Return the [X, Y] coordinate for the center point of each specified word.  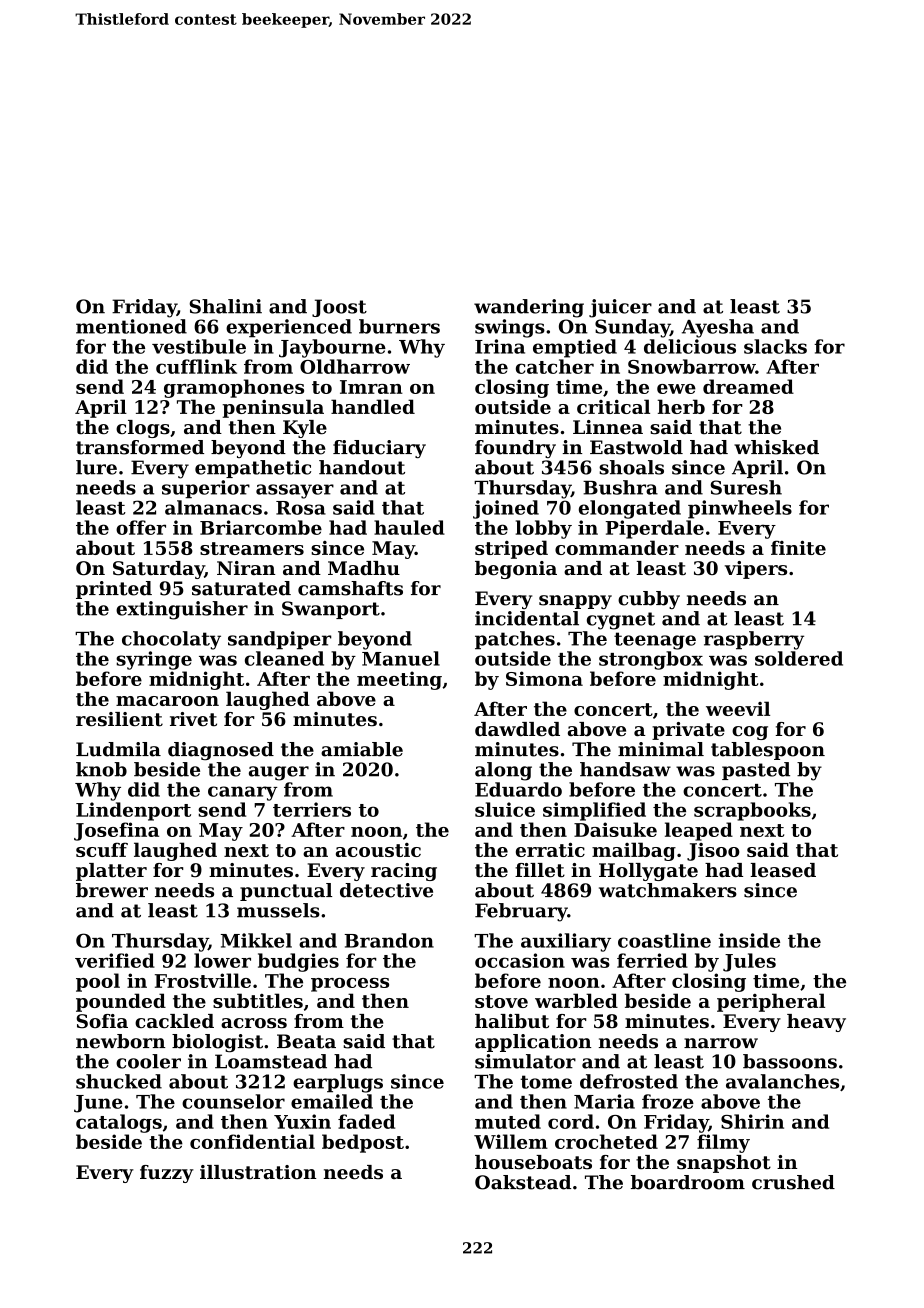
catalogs [119, 1123]
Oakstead [523, 1182]
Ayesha [718, 328]
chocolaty [171, 640]
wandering [529, 308]
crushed [793, 1182]
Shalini [225, 306]
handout [362, 467]
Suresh [746, 487]
